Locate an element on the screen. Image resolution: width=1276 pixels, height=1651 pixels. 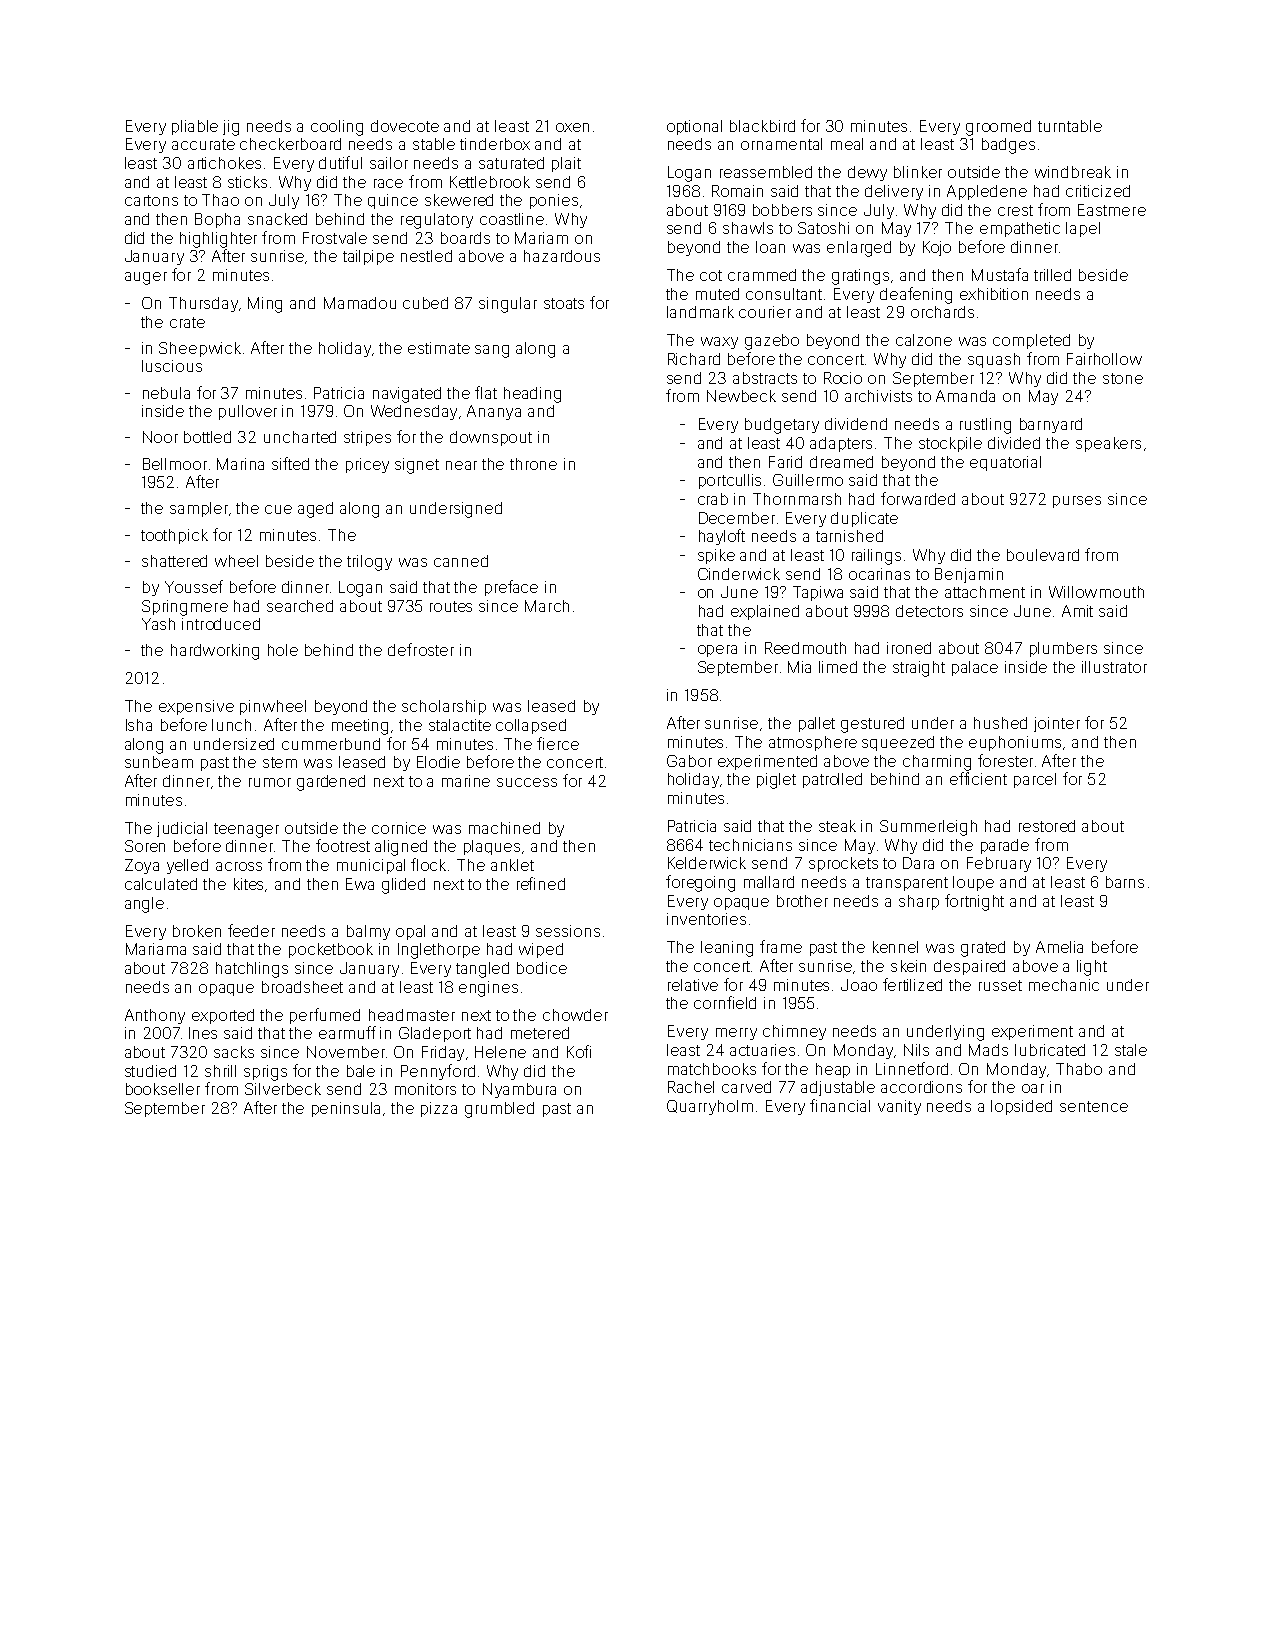
merry is located at coordinates (736, 1034).
